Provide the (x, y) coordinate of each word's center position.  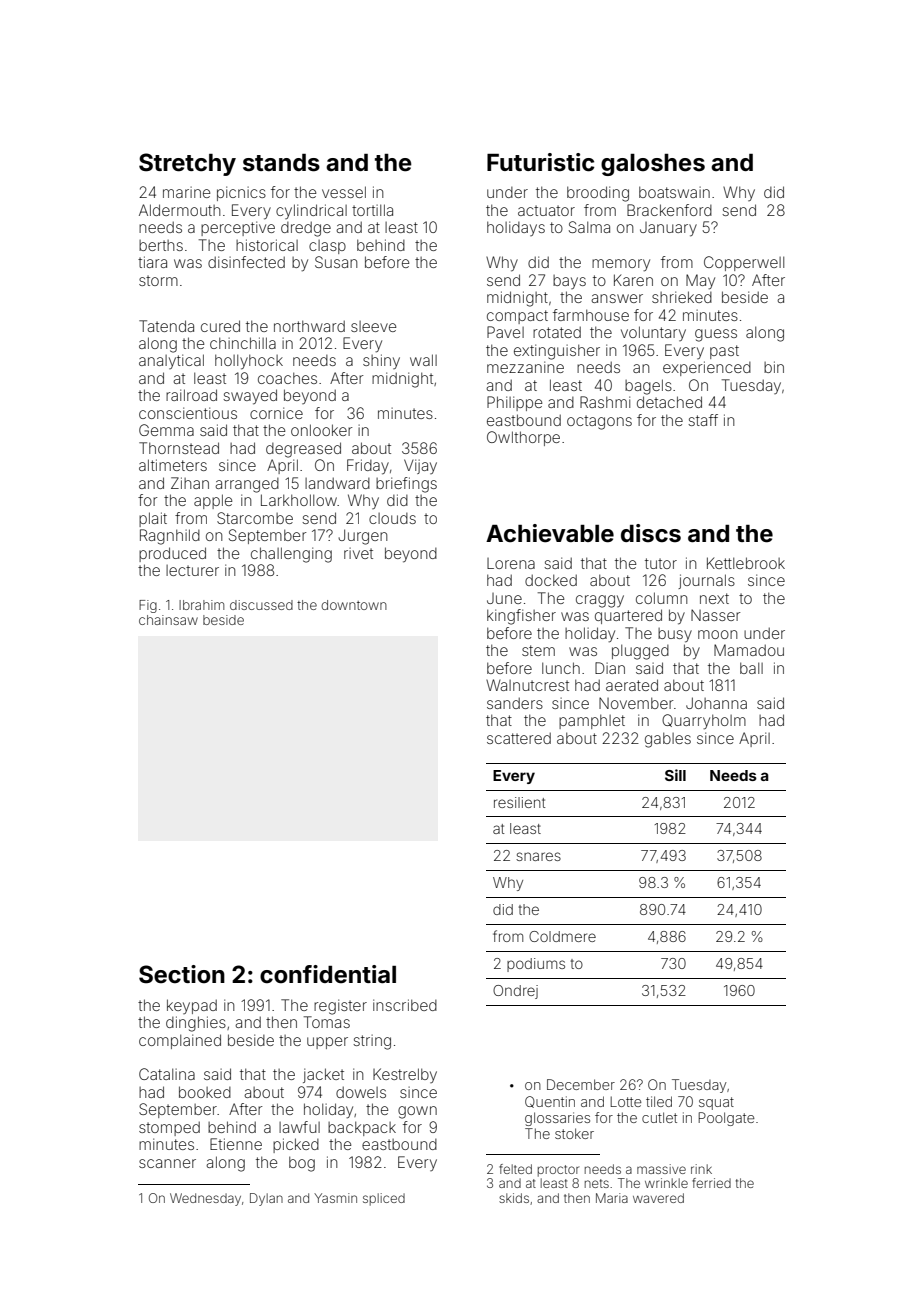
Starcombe (255, 518)
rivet (358, 553)
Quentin (550, 1102)
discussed (261, 605)
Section (182, 974)
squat (716, 1103)
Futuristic (541, 162)
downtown (354, 605)
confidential (328, 974)
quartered (628, 616)
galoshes (653, 165)
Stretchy (187, 164)
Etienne (236, 1144)
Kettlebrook (746, 563)
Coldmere (562, 936)
